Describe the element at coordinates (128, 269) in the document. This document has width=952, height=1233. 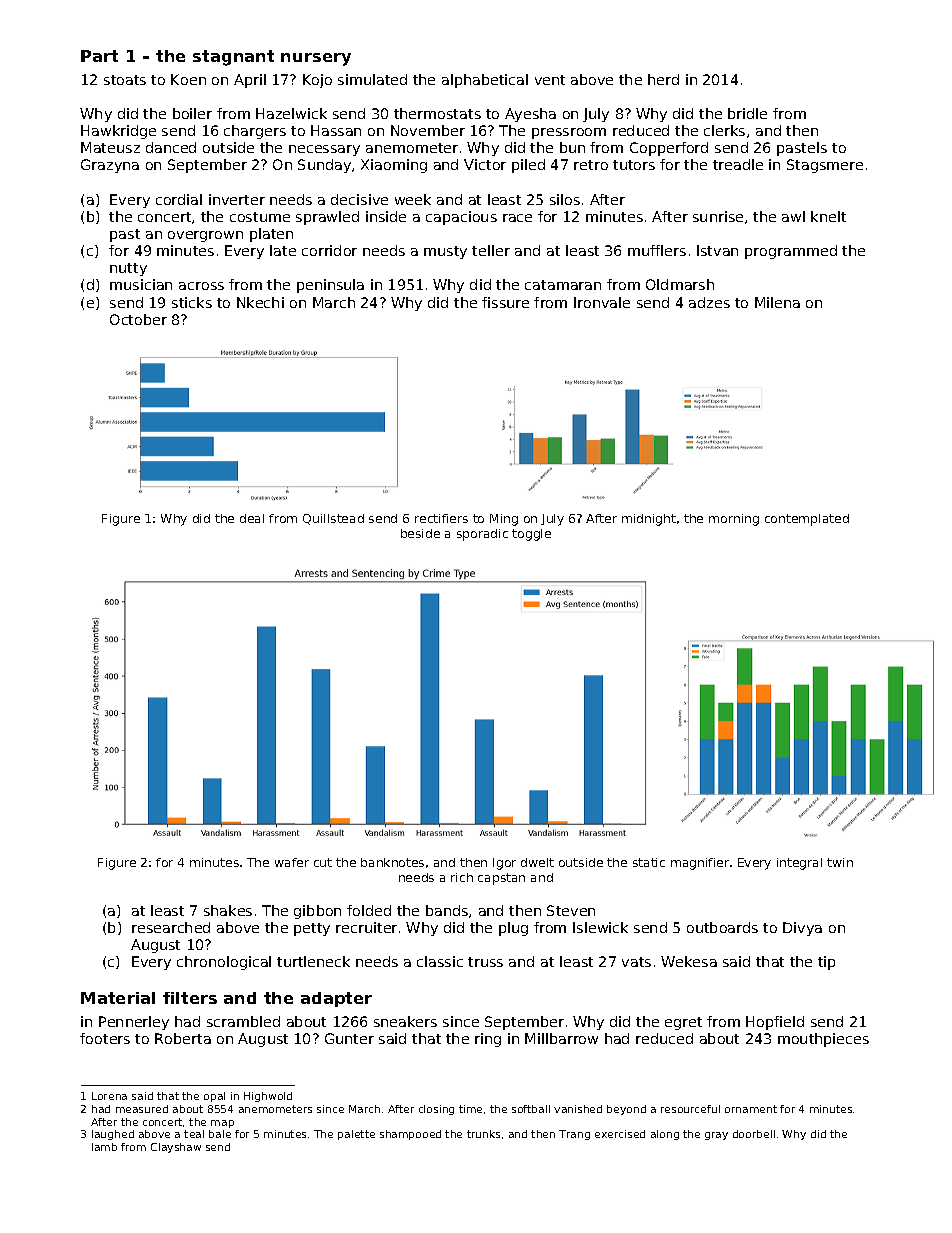
I see `nutty` at that location.
